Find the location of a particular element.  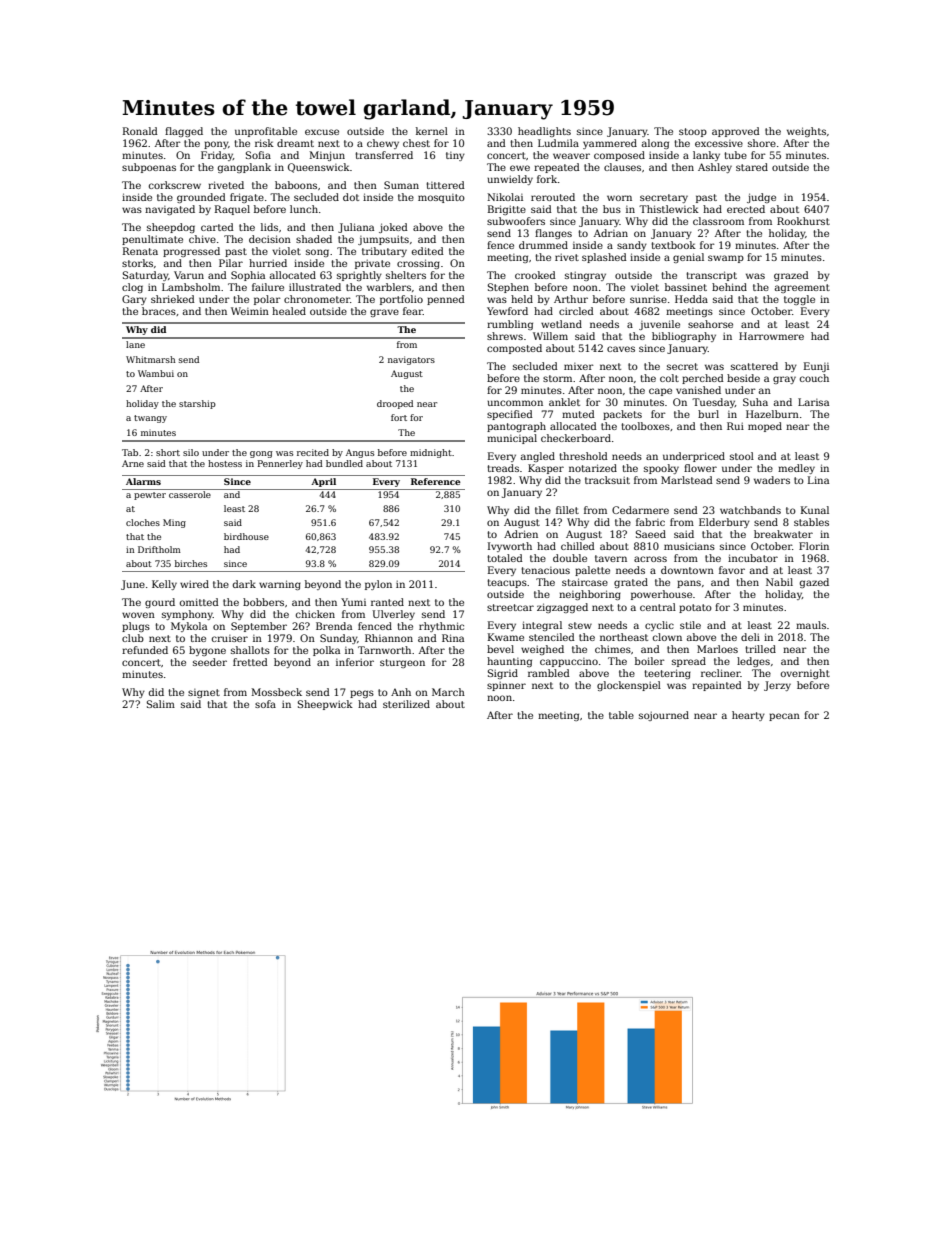

fabric is located at coordinates (650, 522).
